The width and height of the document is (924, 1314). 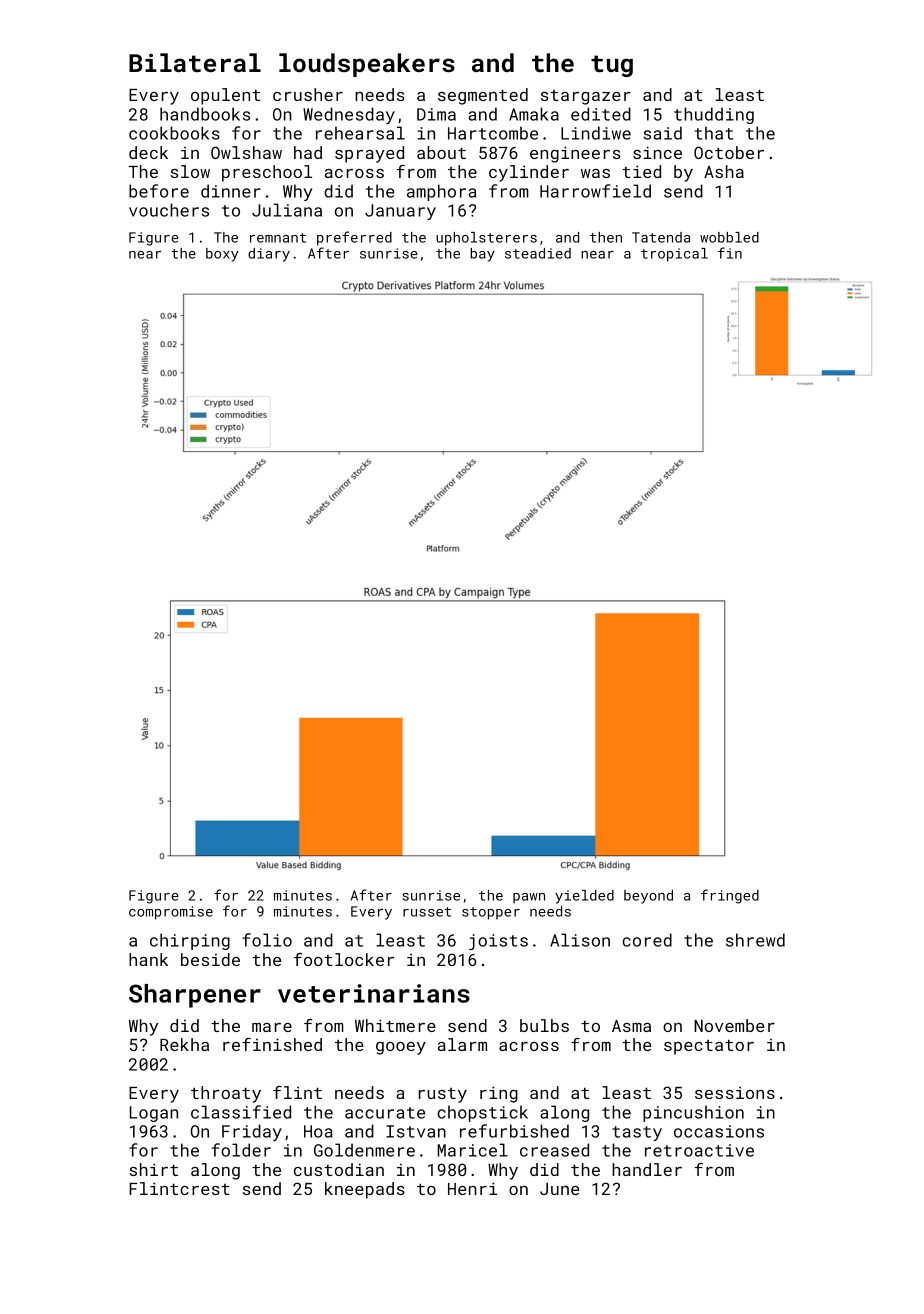 What do you see at coordinates (735, 1093) in the document?
I see `sessions` at bounding box center [735, 1093].
